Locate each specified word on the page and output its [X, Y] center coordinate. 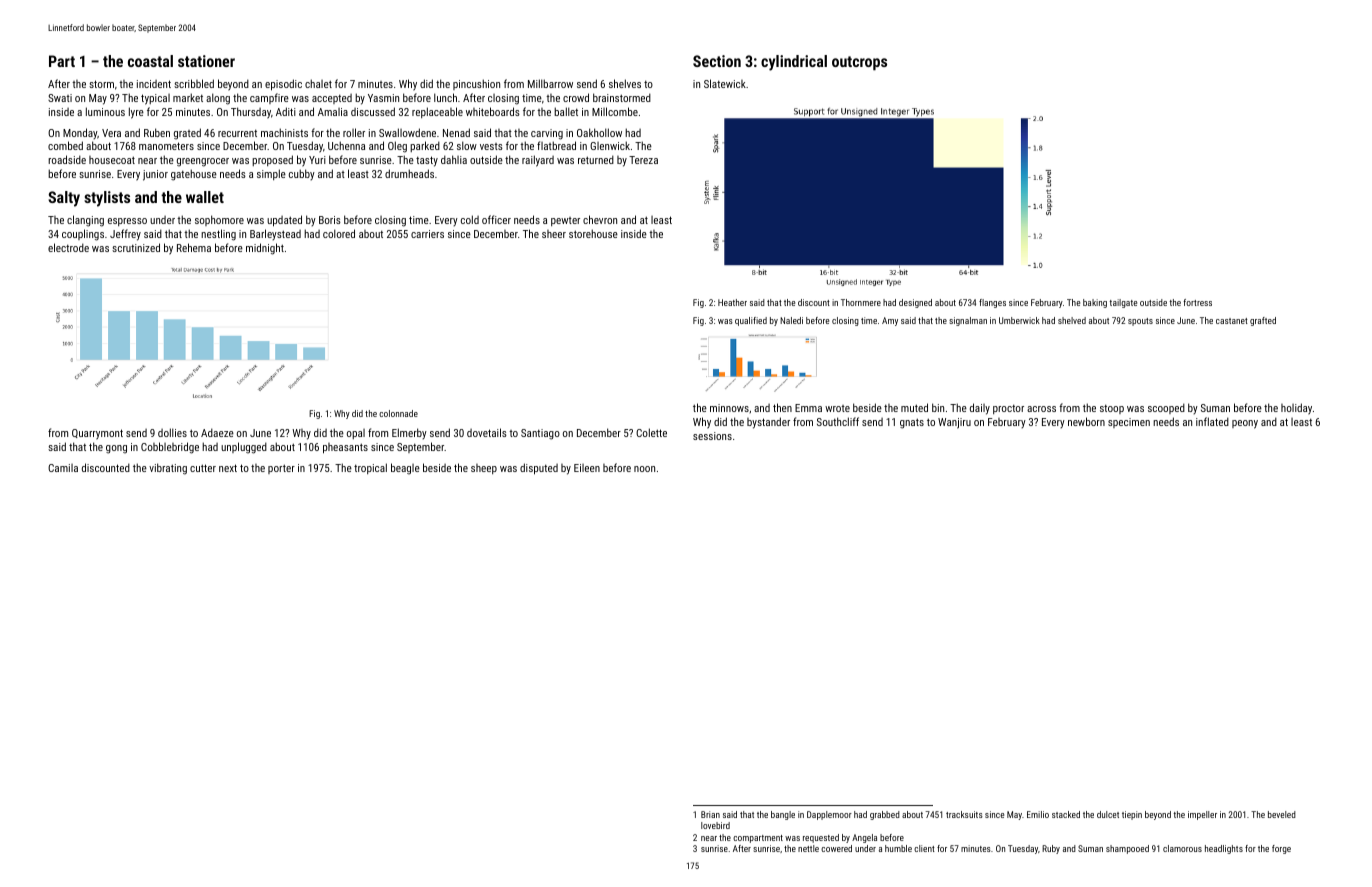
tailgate [1123, 303]
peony [1245, 424]
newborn [1086, 421]
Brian [710, 814]
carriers [427, 234]
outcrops [859, 63]
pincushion [476, 84]
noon [644, 469]
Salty [64, 199]
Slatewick [725, 83]
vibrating [168, 469]
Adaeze [217, 432]
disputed [539, 469]
